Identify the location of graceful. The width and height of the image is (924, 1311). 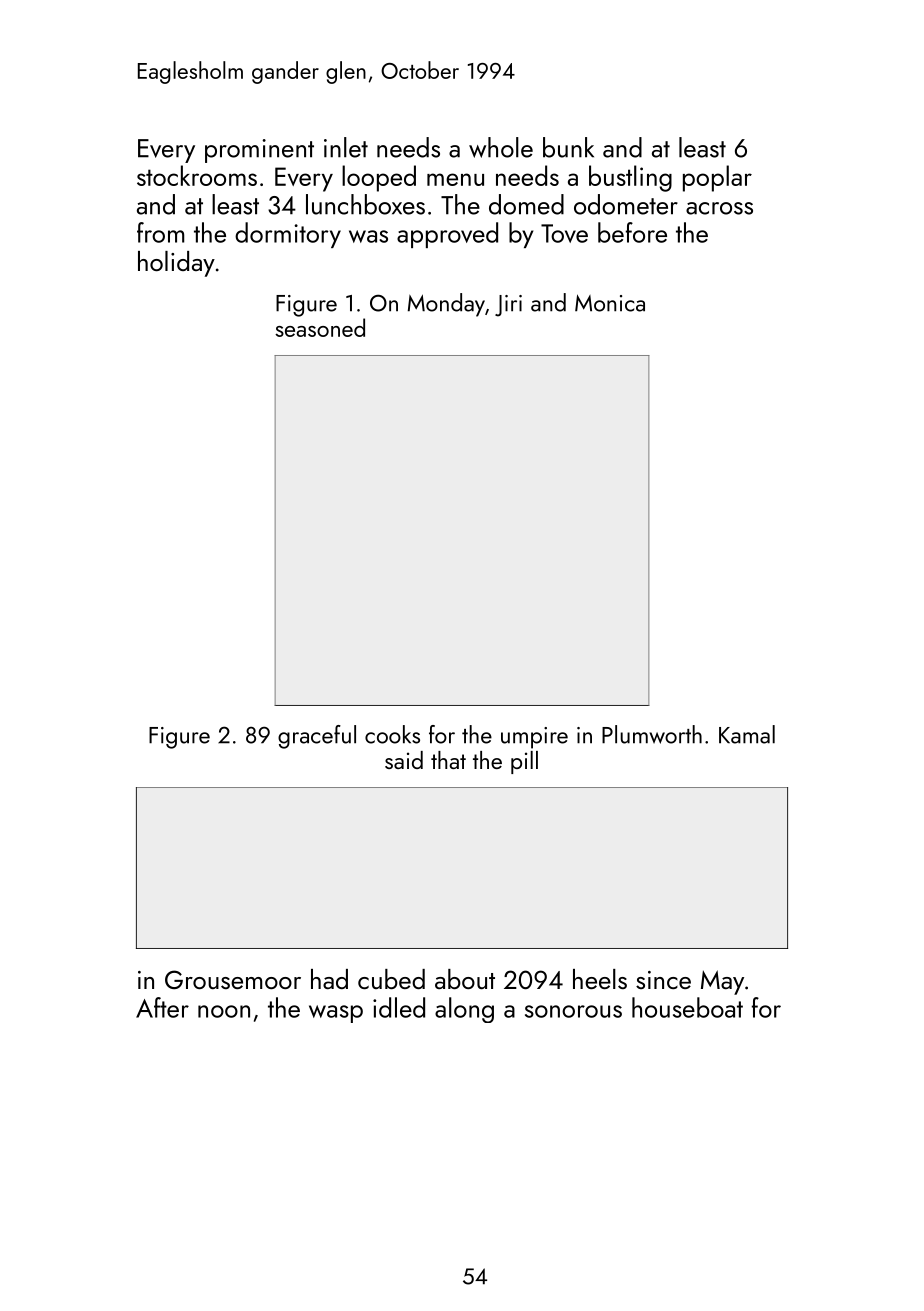
(317, 737).
